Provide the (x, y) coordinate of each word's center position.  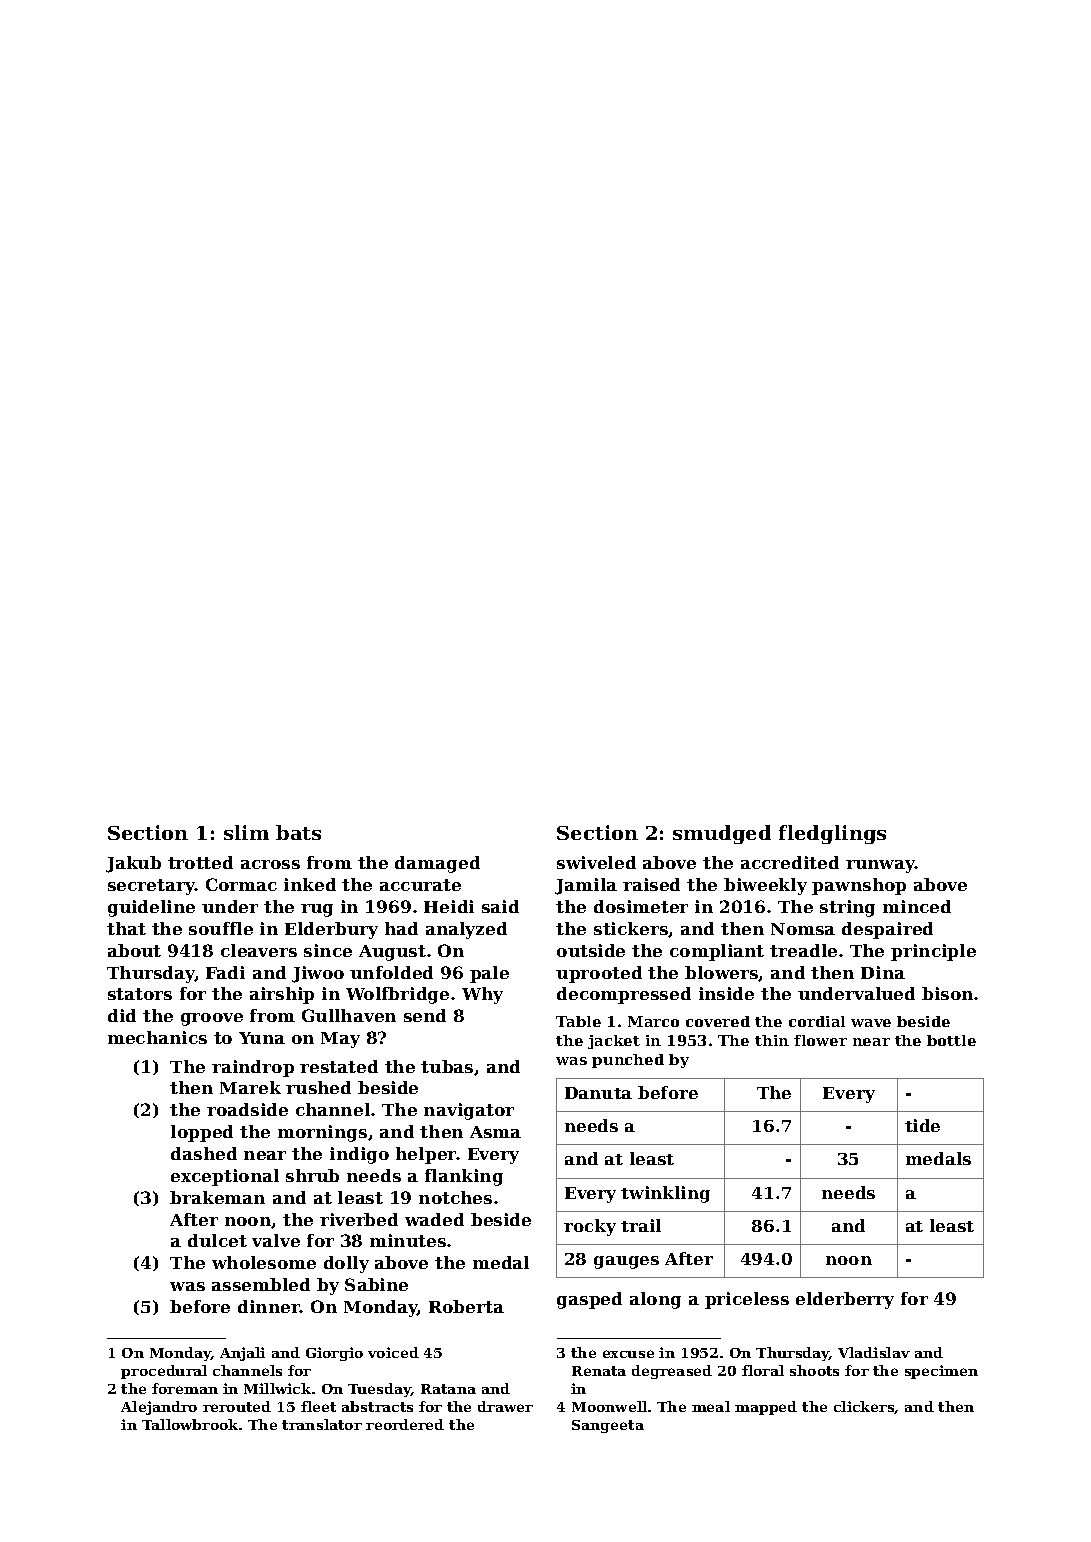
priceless (747, 1300)
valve (276, 1240)
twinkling (665, 1194)
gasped (589, 1300)
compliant (717, 952)
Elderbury (331, 930)
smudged (722, 834)
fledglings (832, 834)
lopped (202, 1133)
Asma (495, 1132)
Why (482, 995)
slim (246, 832)
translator (322, 1424)
